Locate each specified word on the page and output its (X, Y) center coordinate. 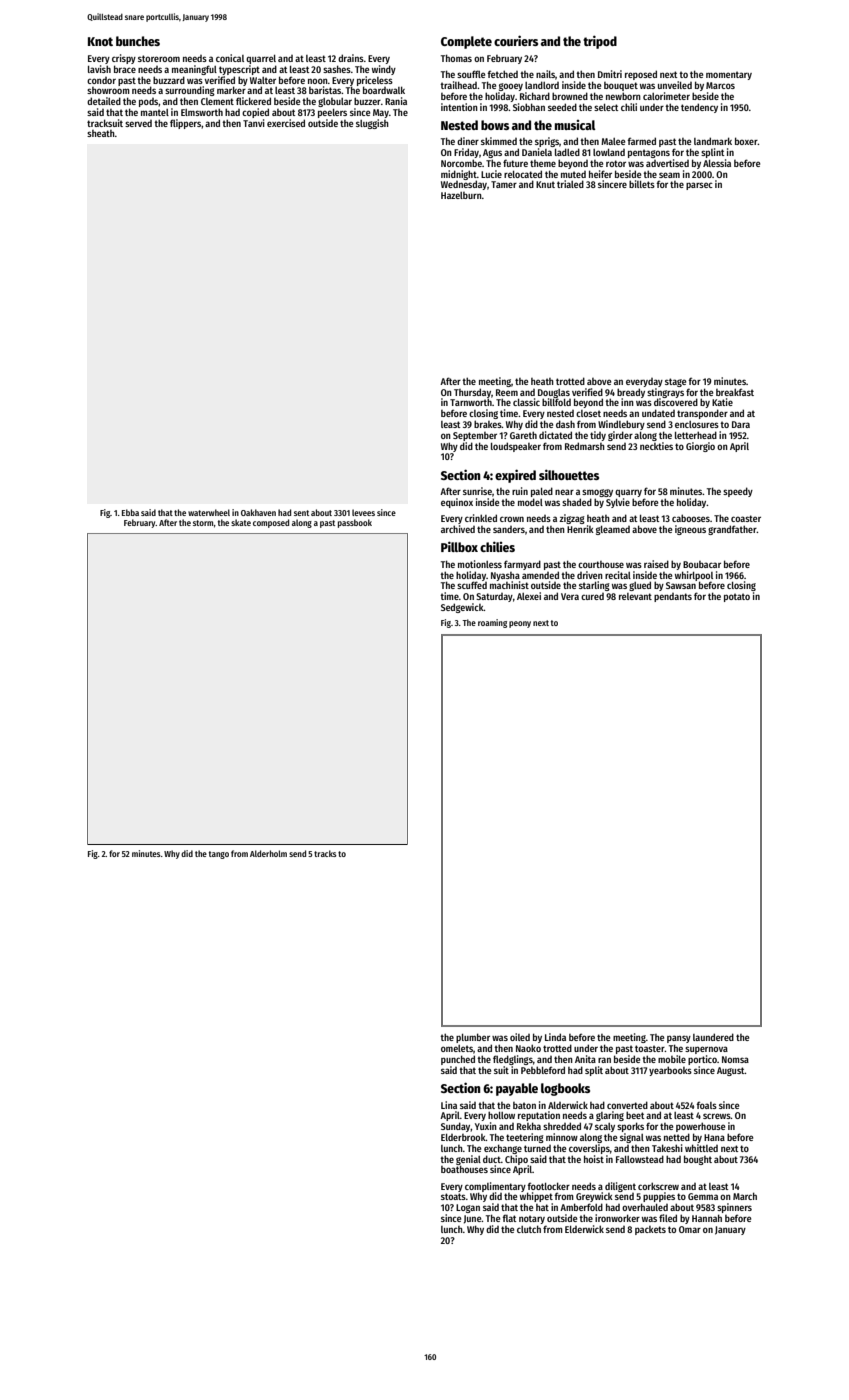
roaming (492, 623)
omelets (457, 1048)
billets (642, 184)
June (473, 1219)
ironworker (617, 1218)
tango (219, 855)
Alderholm (268, 853)
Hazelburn (461, 195)
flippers (185, 124)
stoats (453, 1196)
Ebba (130, 512)
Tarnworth (471, 402)
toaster (650, 1048)
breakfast (735, 392)
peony (520, 624)
